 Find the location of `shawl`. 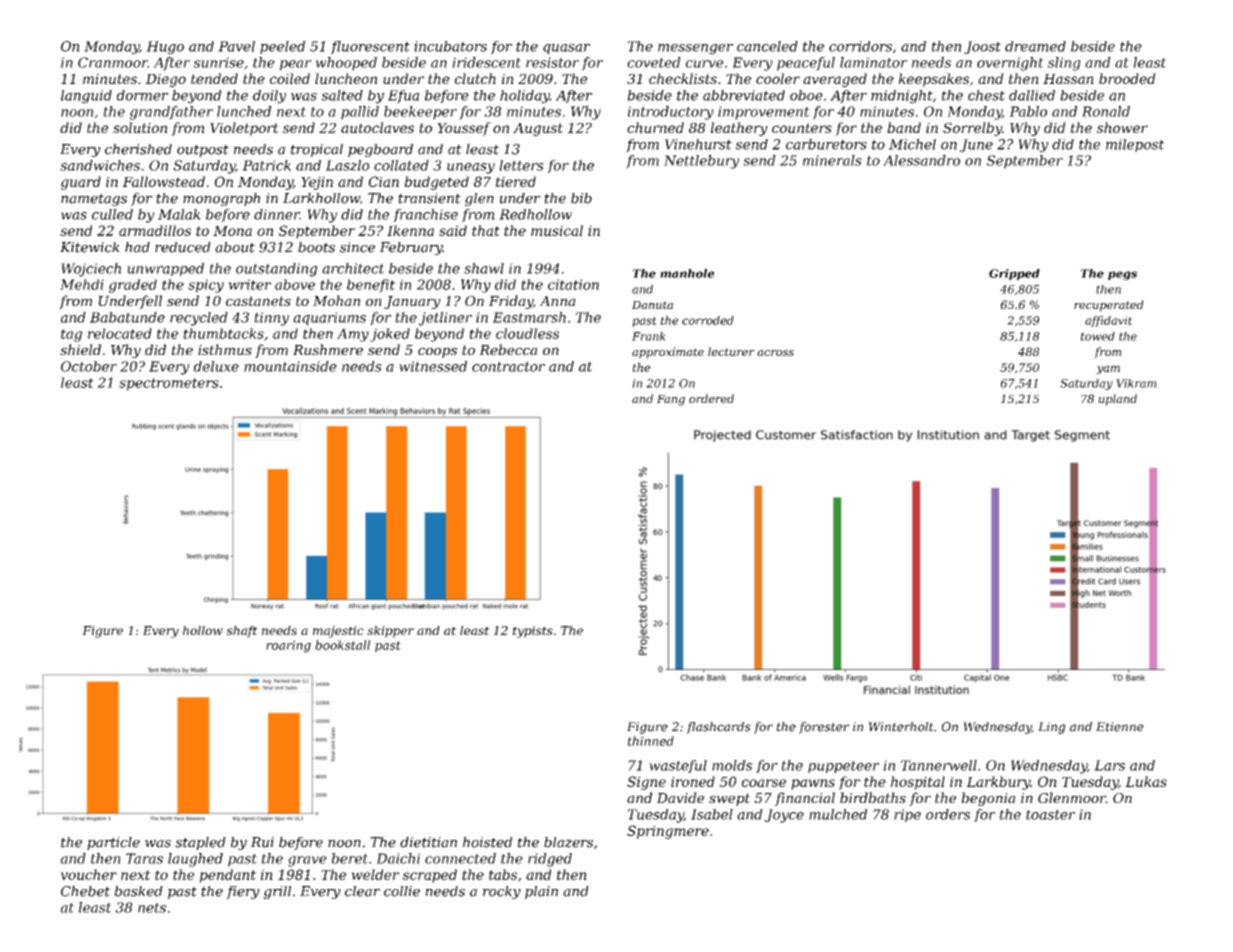

shawl is located at coordinates (484, 268).
